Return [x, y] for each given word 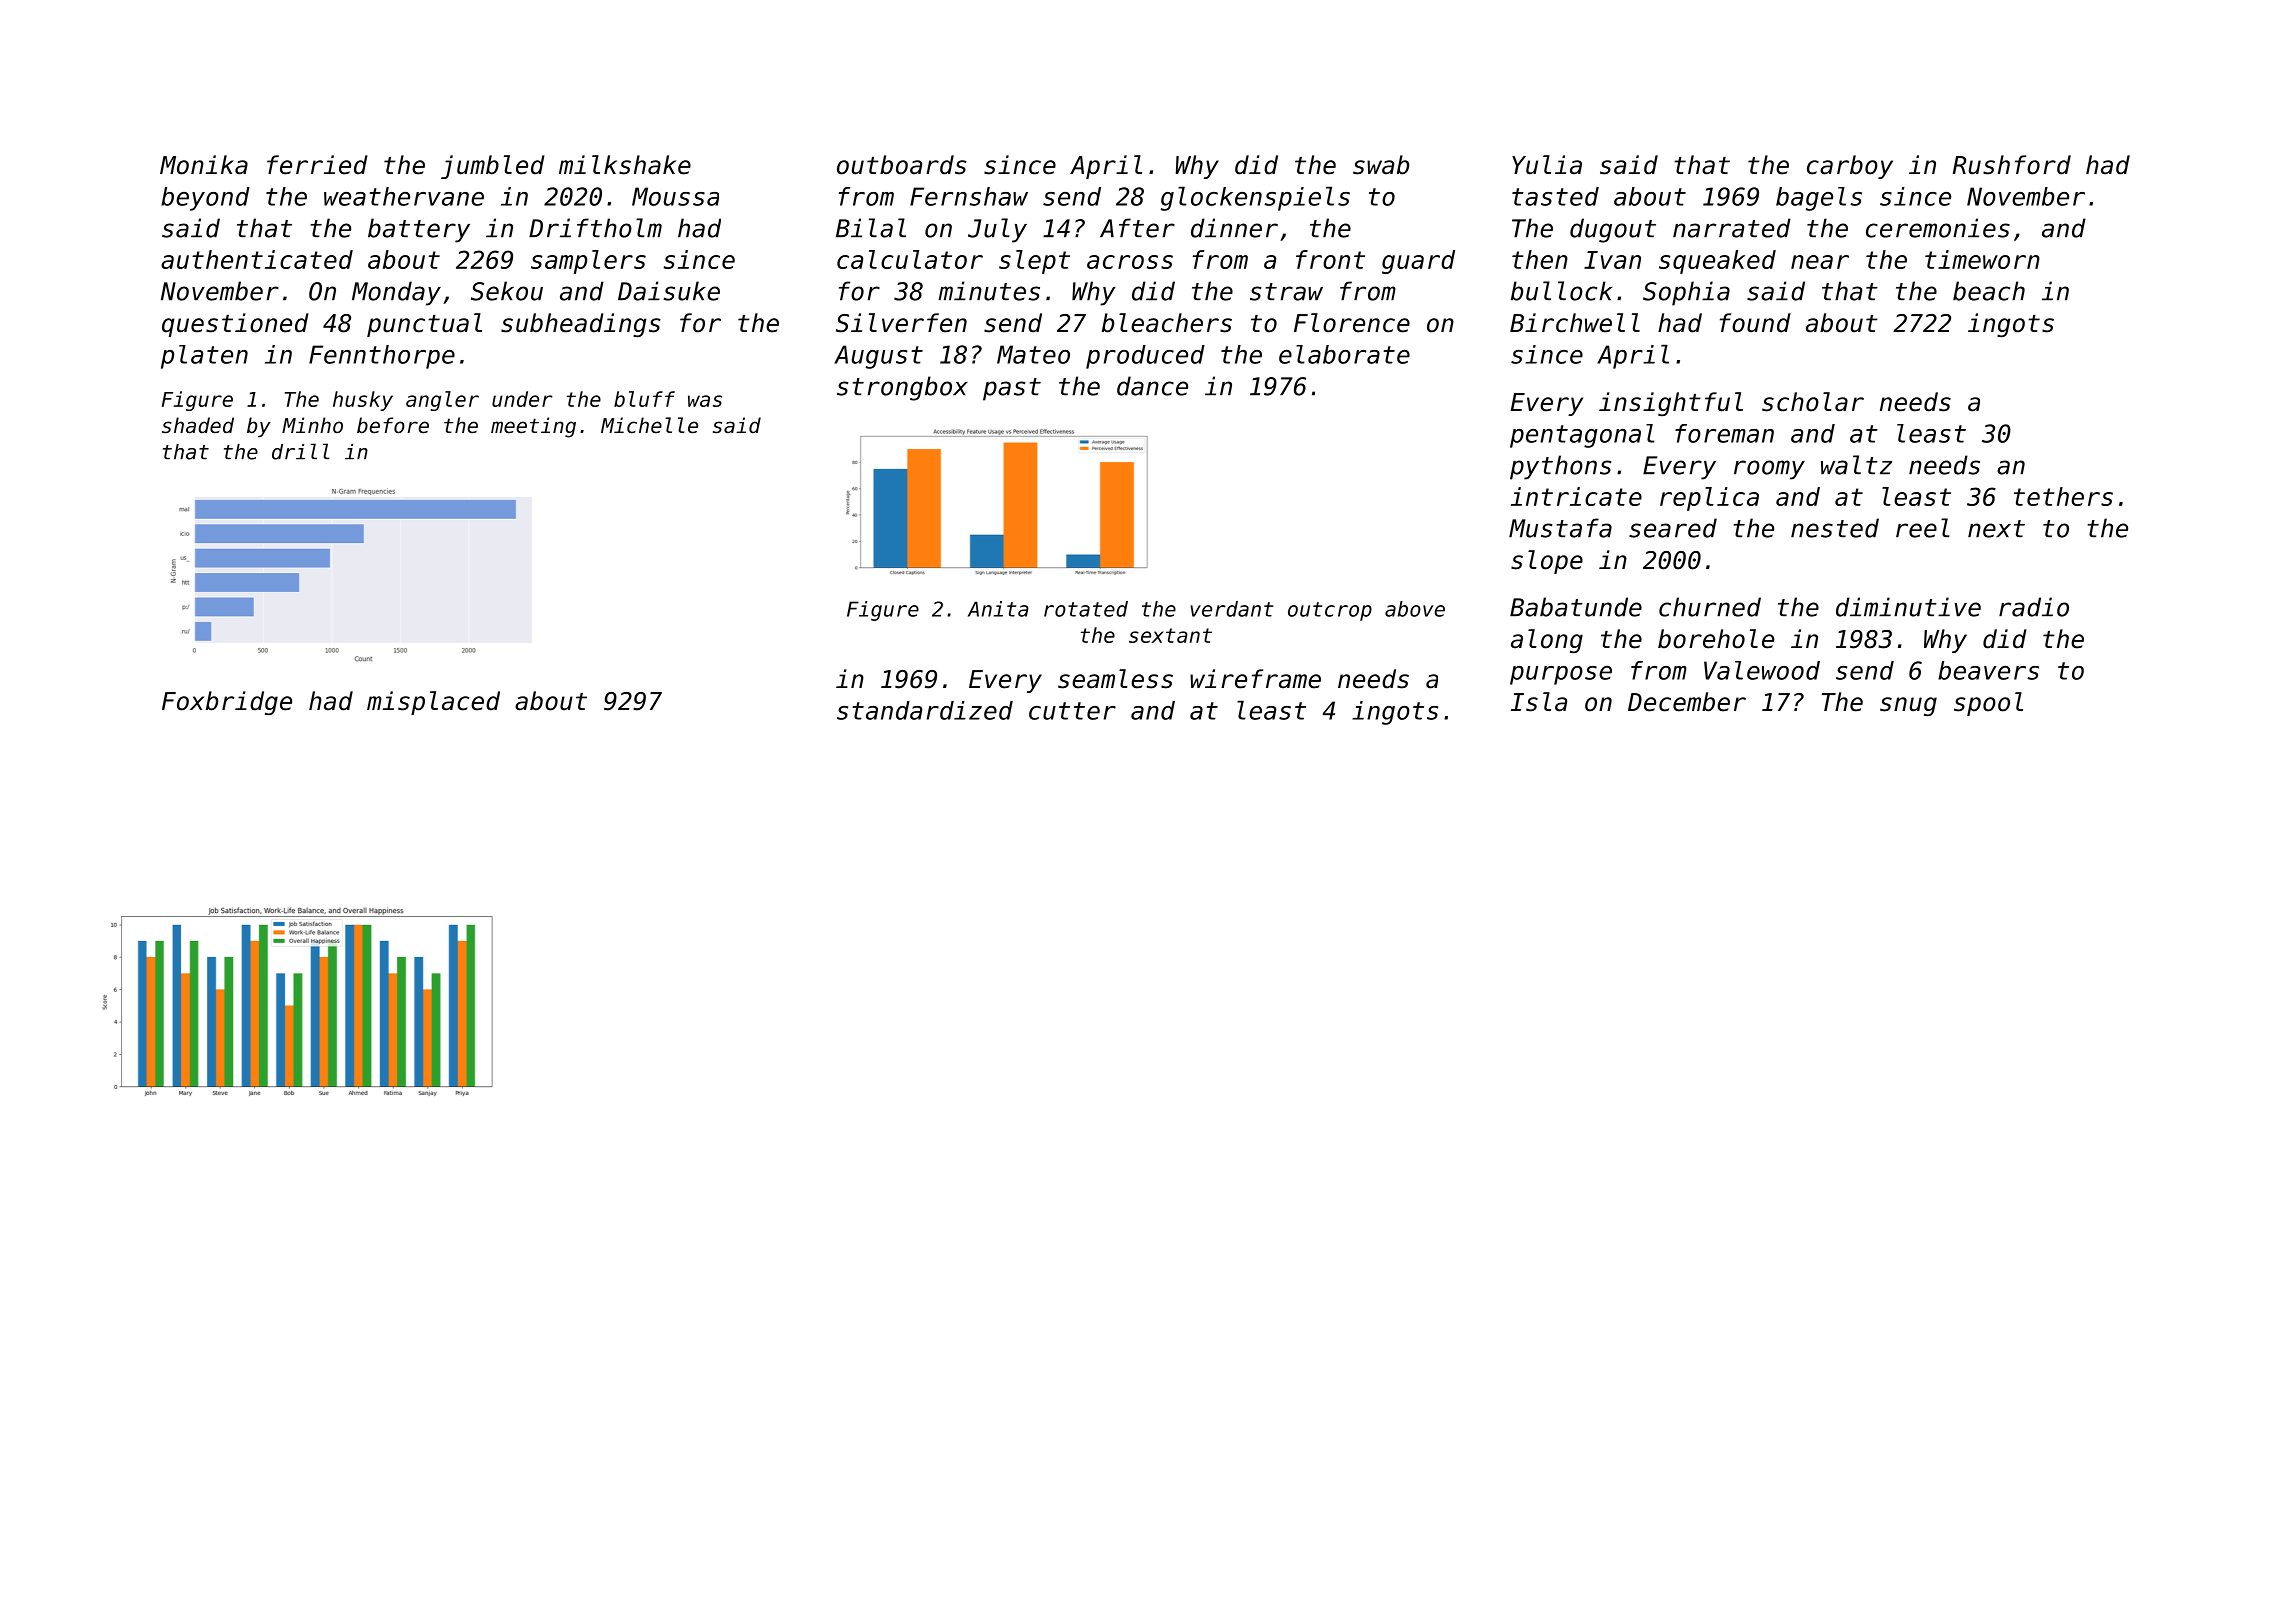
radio [2034, 607]
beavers [1988, 670]
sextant [1170, 635]
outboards [902, 165]
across [1130, 262]
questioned [235, 325]
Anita [998, 609]
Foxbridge [227, 703]
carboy [1850, 167]
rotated [1086, 609]
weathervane [404, 196]
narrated [1732, 228]
